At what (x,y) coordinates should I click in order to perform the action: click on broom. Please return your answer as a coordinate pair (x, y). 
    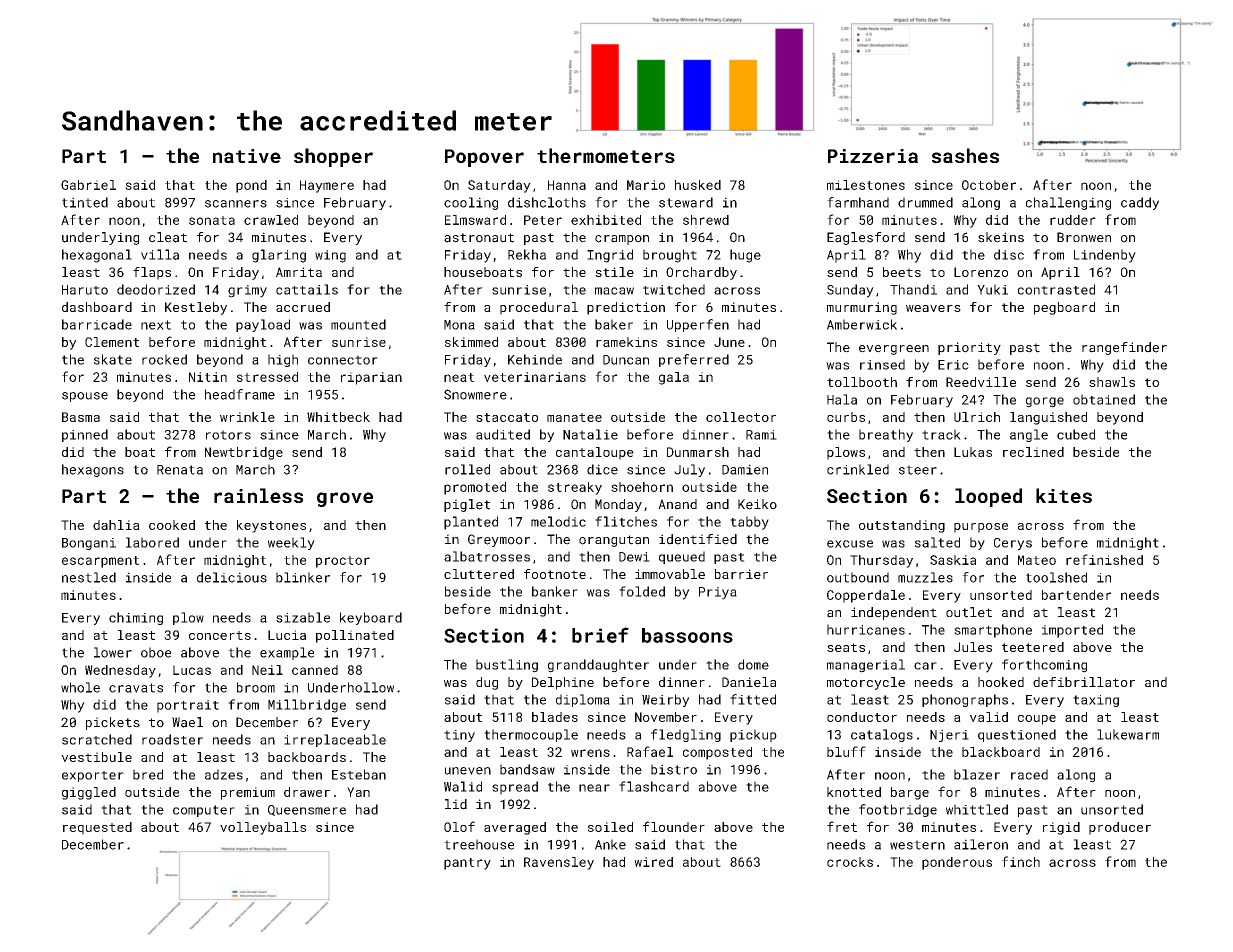
    Looking at the image, I should click on (256, 687).
